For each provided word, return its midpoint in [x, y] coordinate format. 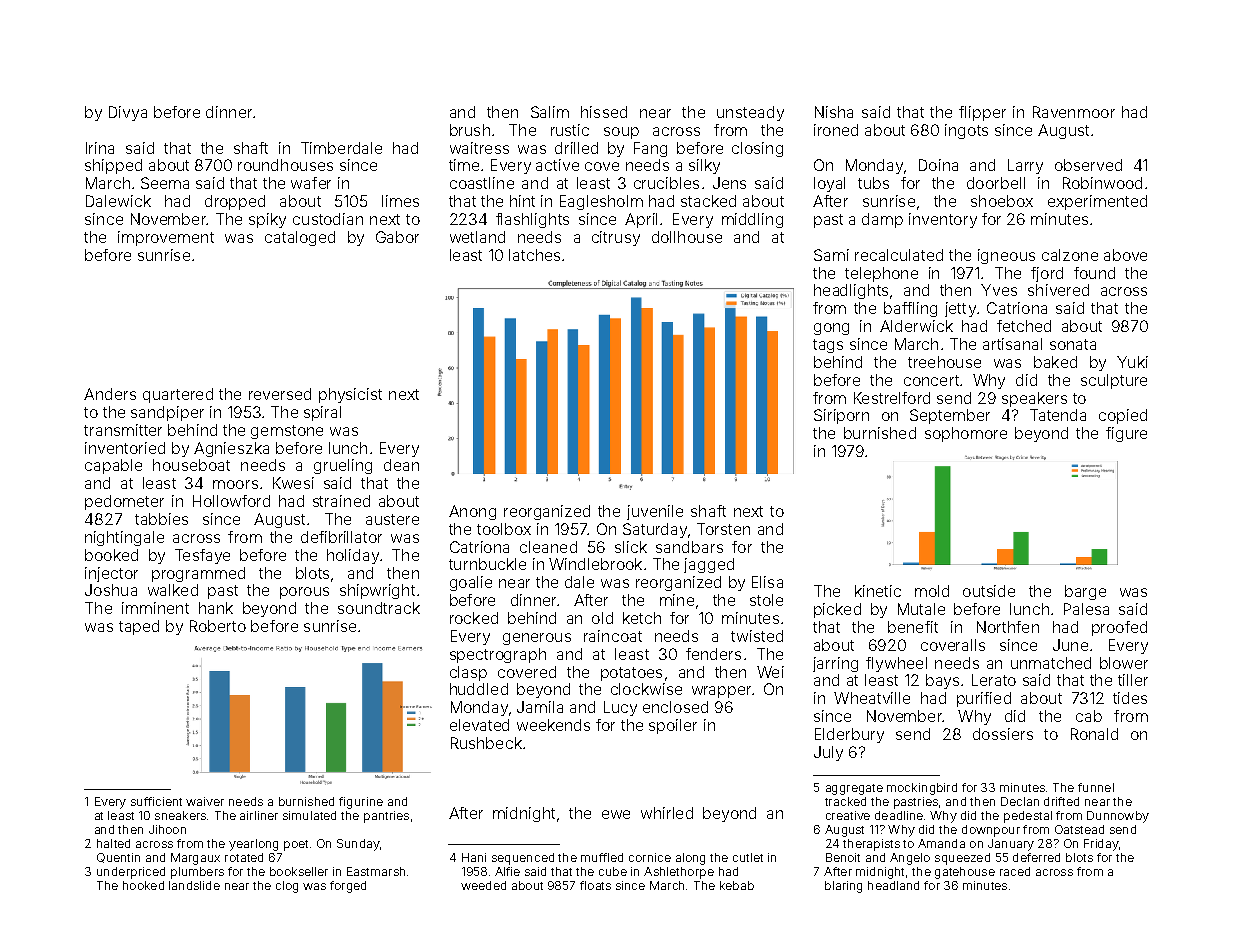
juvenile [655, 512]
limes [400, 201]
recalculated [899, 255]
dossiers [1003, 734]
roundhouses [285, 165]
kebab [737, 885]
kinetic [878, 591]
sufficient [156, 801]
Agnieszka [231, 449]
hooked [143, 885]
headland [893, 885]
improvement [166, 238]
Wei [770, 672]
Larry [1025, 166]
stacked [708, 201]
